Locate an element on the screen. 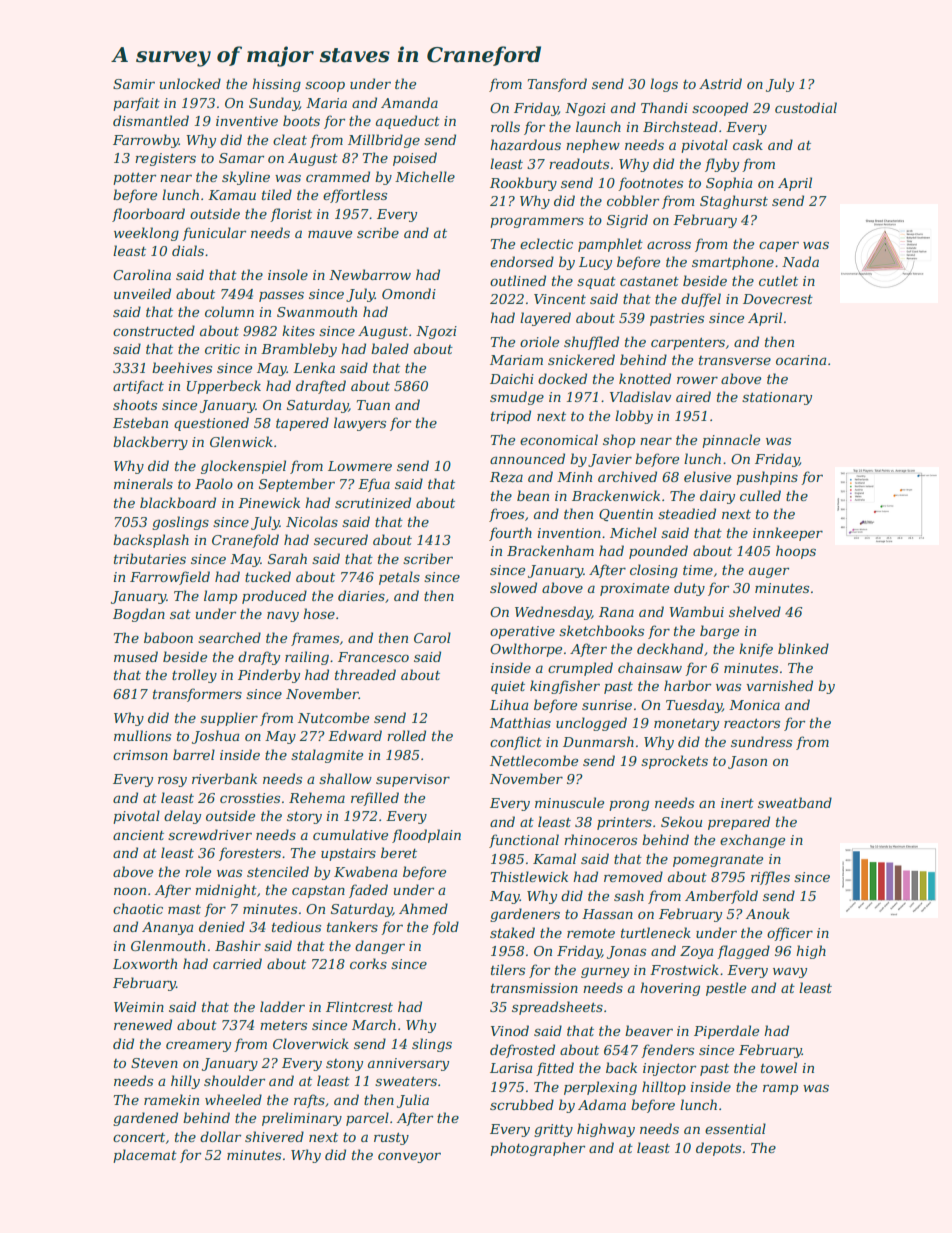 Image resolution: width=952 pixels, height=1233 pixels. launch is located at coordinates (598, 126).
